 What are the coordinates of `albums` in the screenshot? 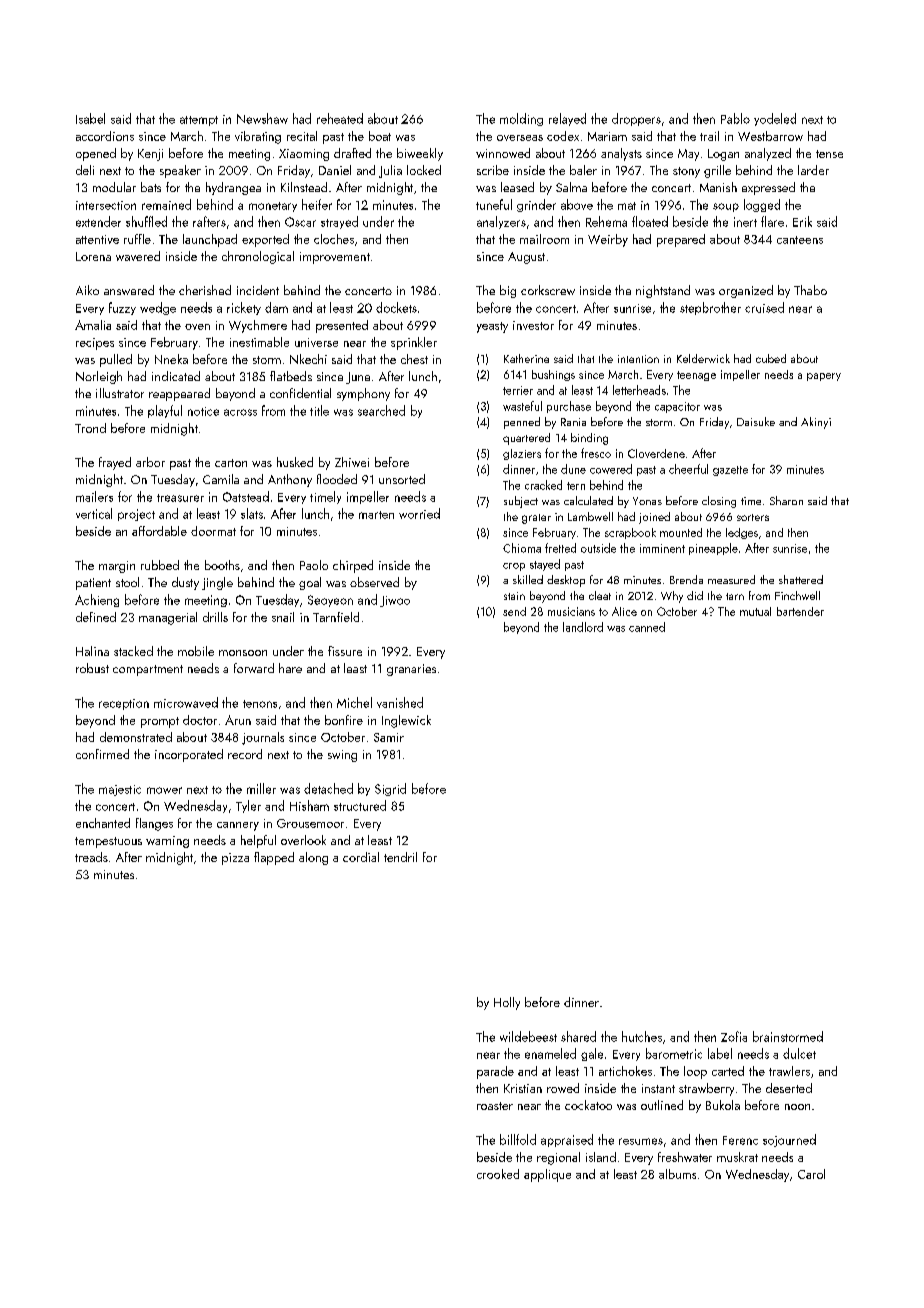 It's located at (677, 1174).
